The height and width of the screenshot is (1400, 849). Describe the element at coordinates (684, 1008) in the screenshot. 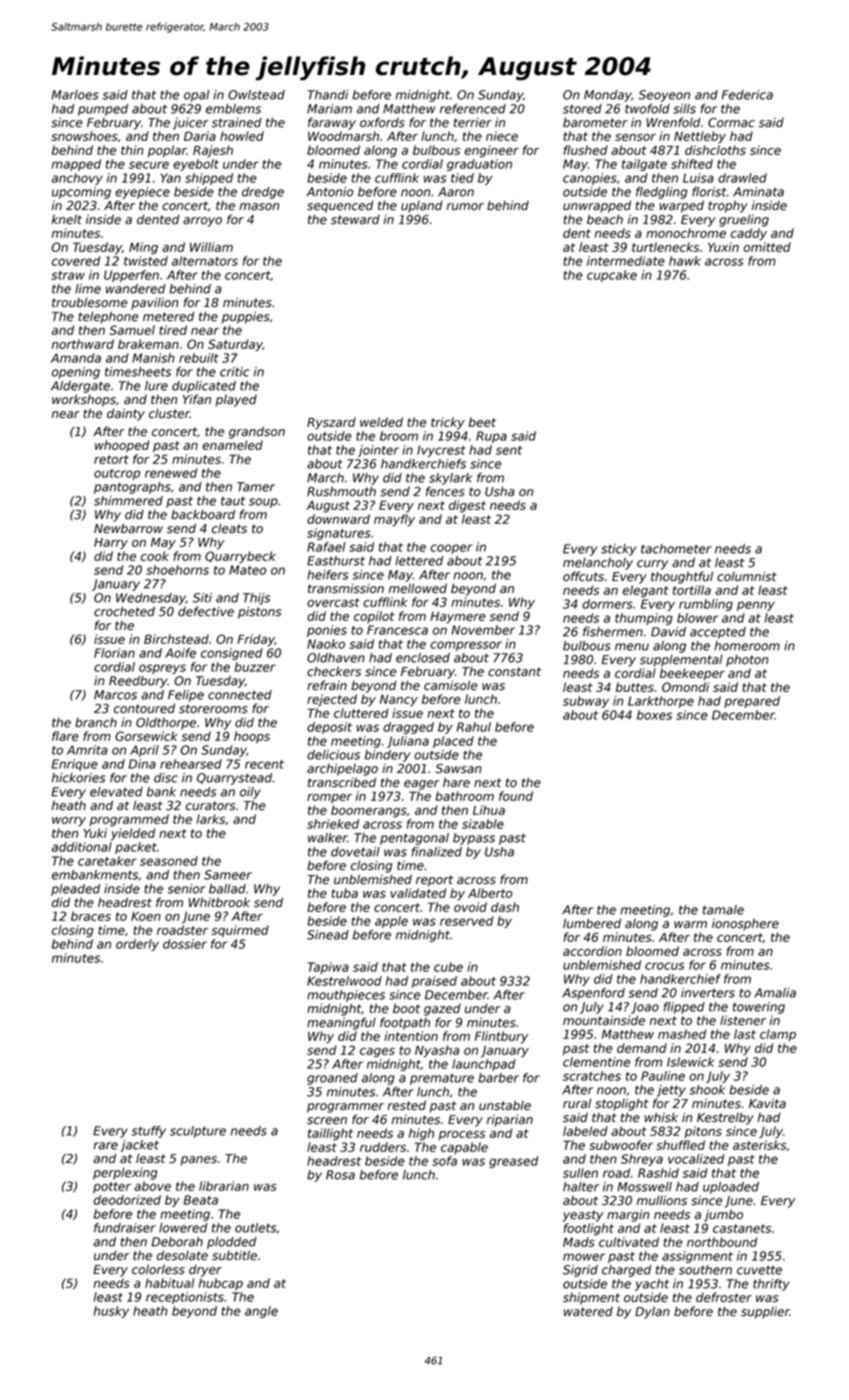

I see `flipped` at that location.
